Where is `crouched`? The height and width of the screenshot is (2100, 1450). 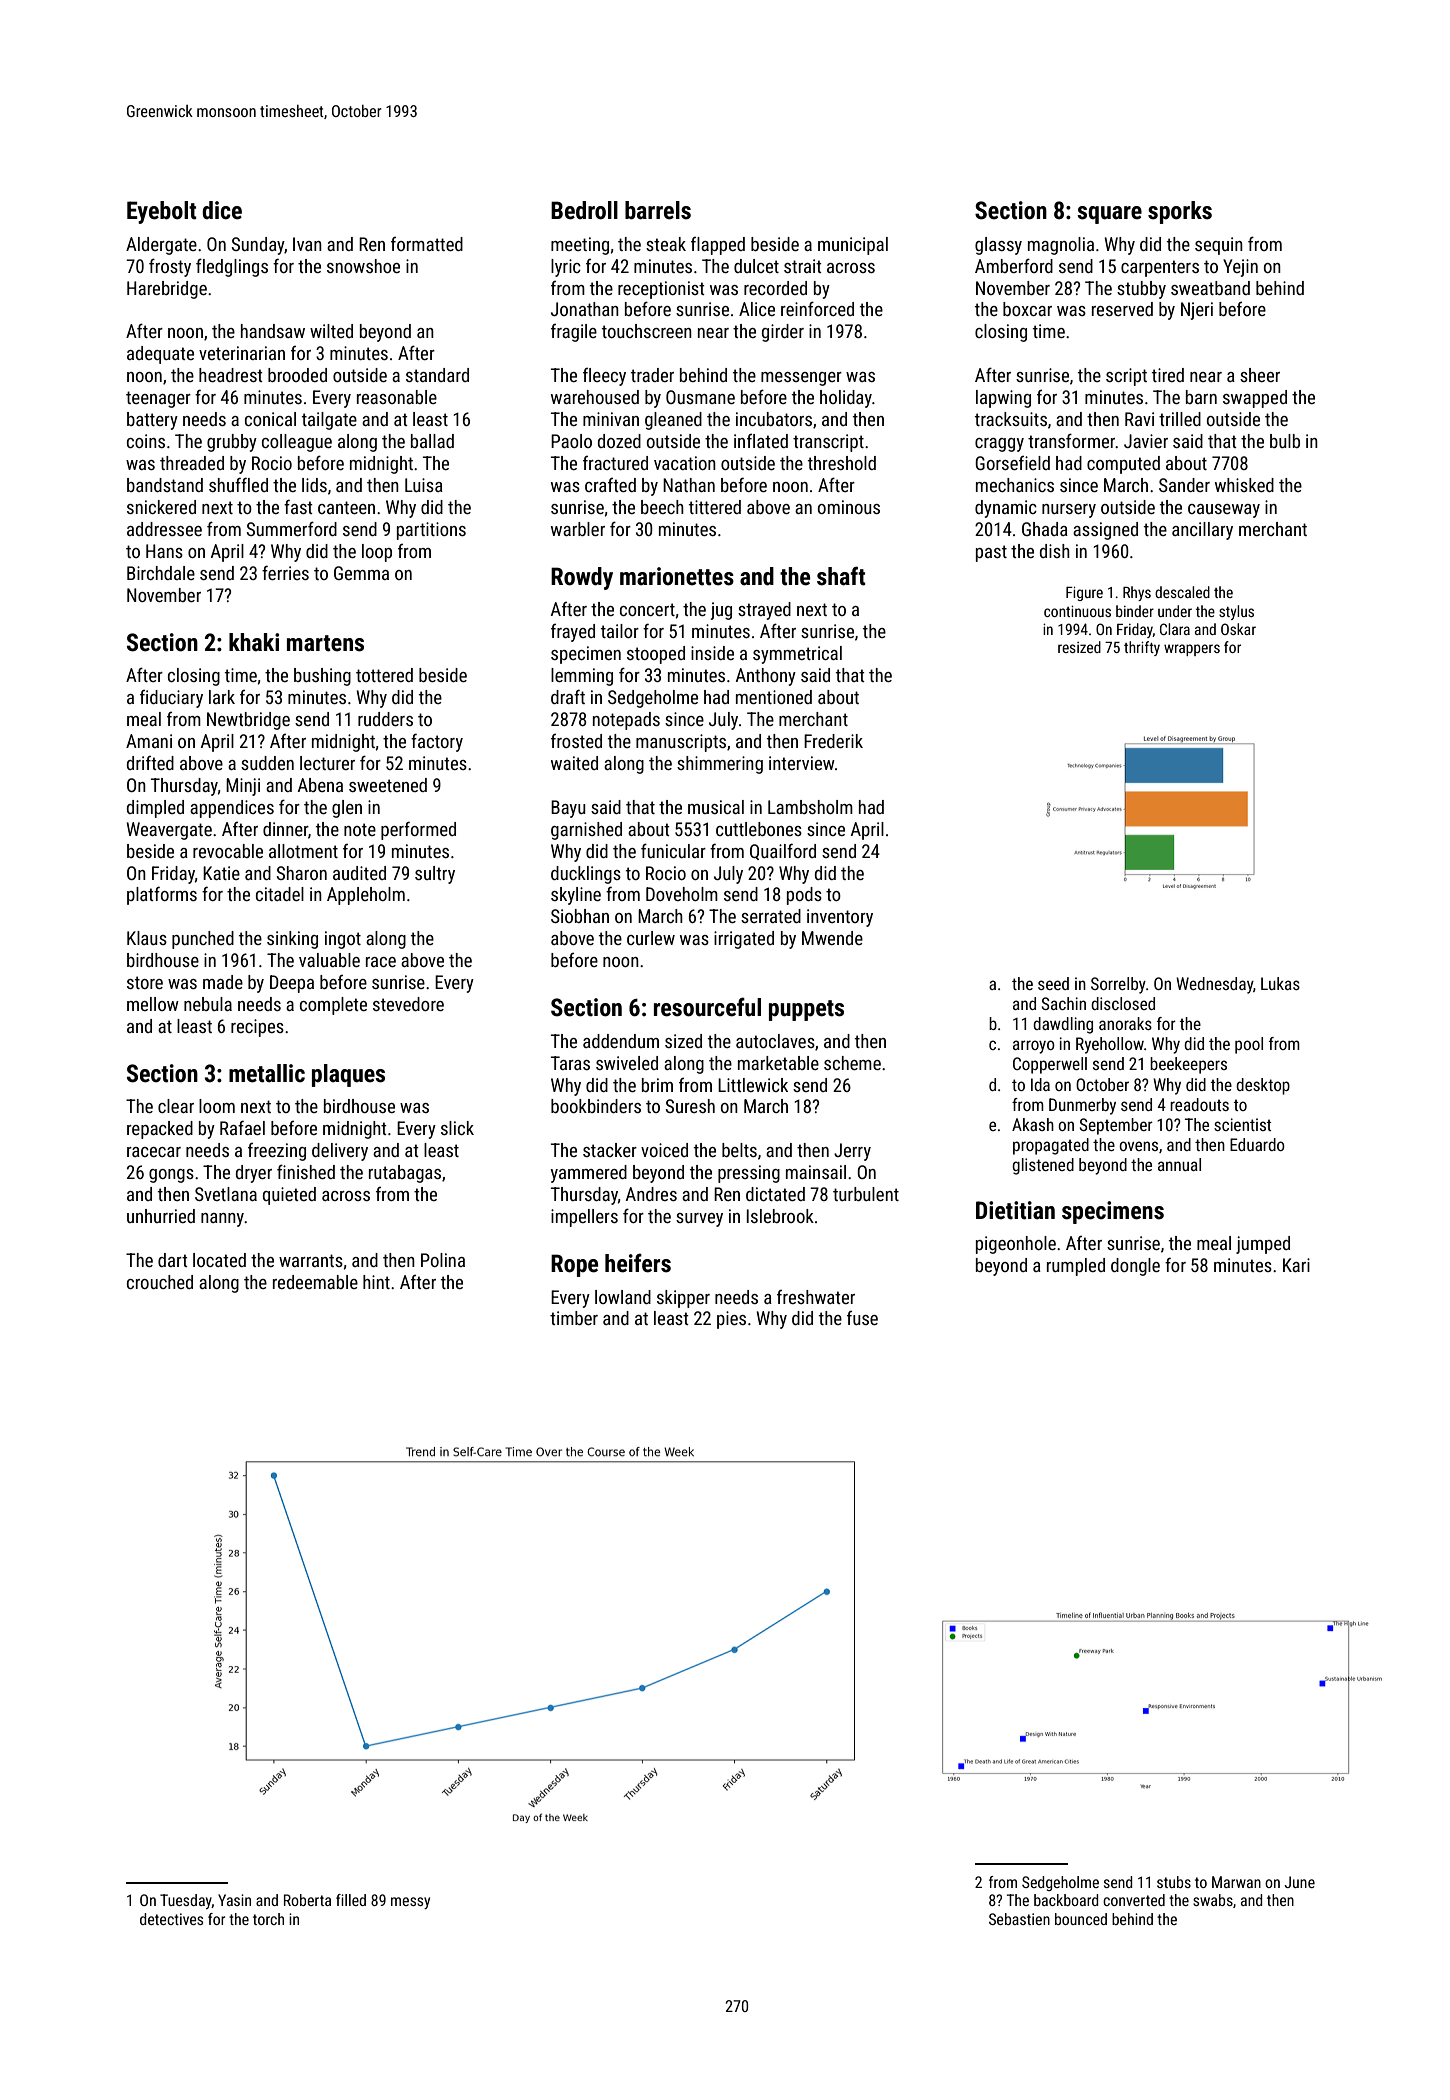 crouched is located at coordinates (160, 1282).
